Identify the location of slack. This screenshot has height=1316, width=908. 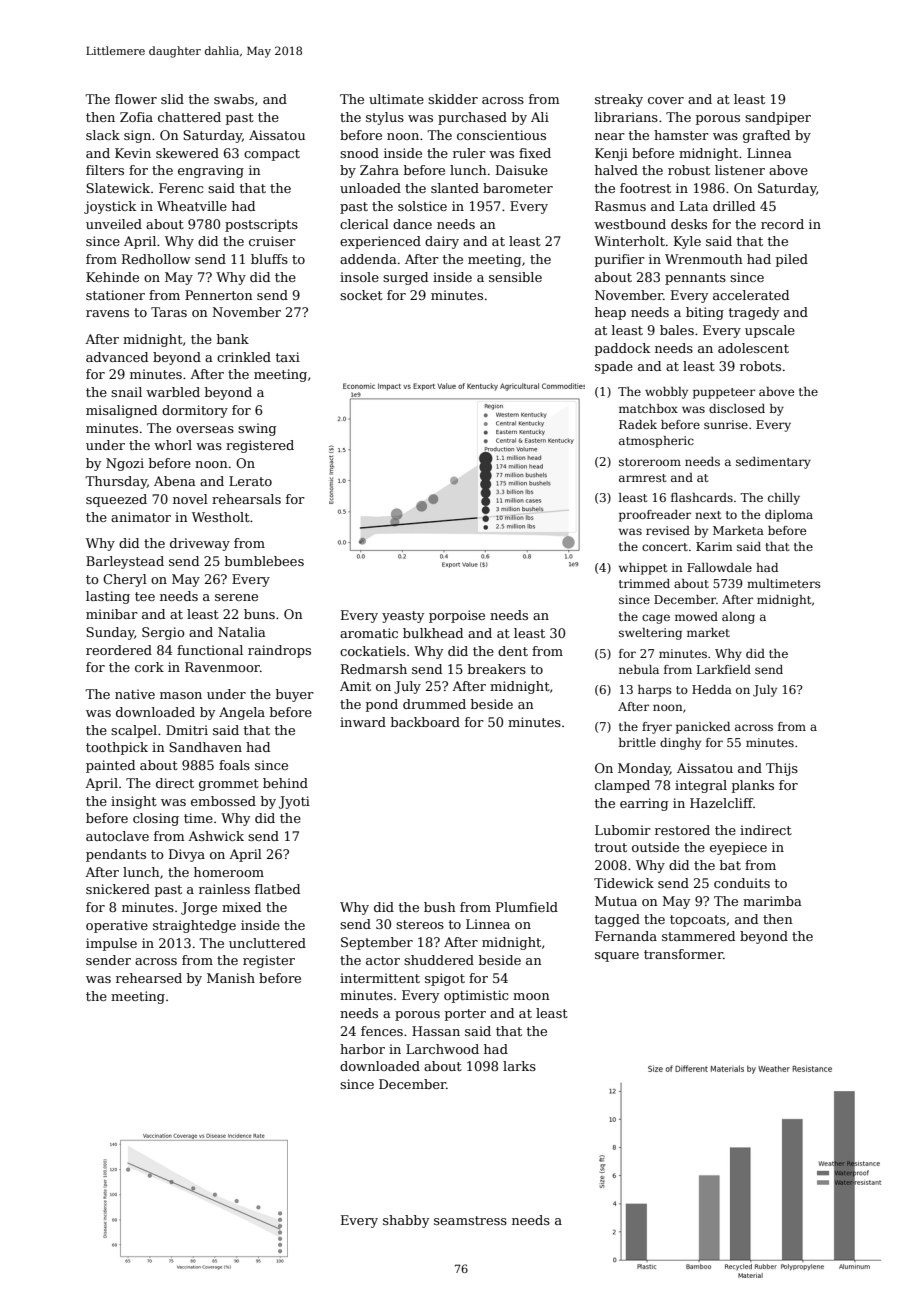
(103, 135).
